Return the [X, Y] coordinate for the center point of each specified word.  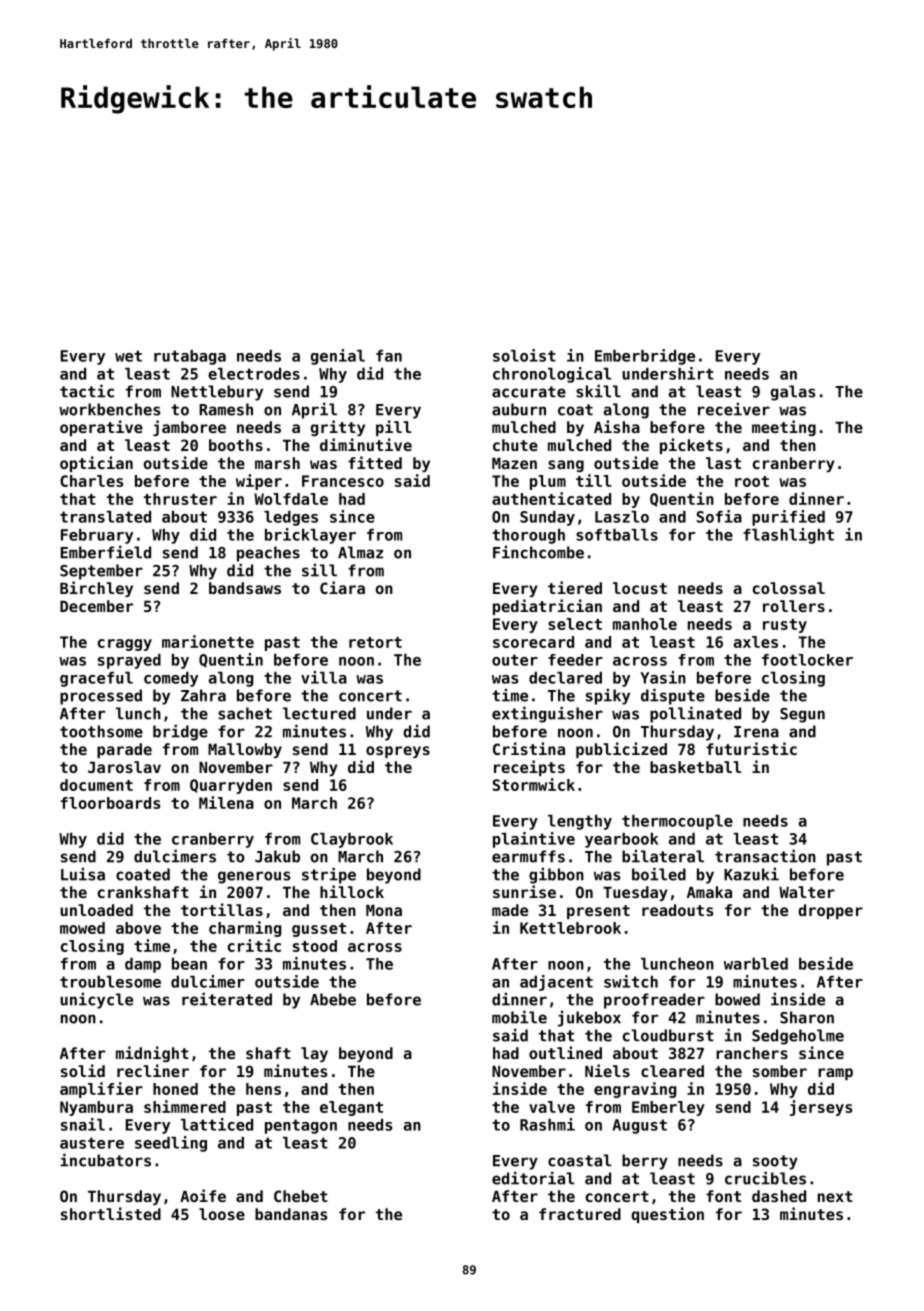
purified [788, 518]
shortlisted [111, 1213]
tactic [87, 391]
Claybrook [352, 840]
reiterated [227, 999]
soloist [524, 355]
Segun [802, 715]
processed [101, 697]
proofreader [654, 1001]
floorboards [110, 803]
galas [793, 393]
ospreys [398, 752]
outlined [565, 1052]
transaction [765, 856]
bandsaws [245, 588]
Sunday [547, 518]
